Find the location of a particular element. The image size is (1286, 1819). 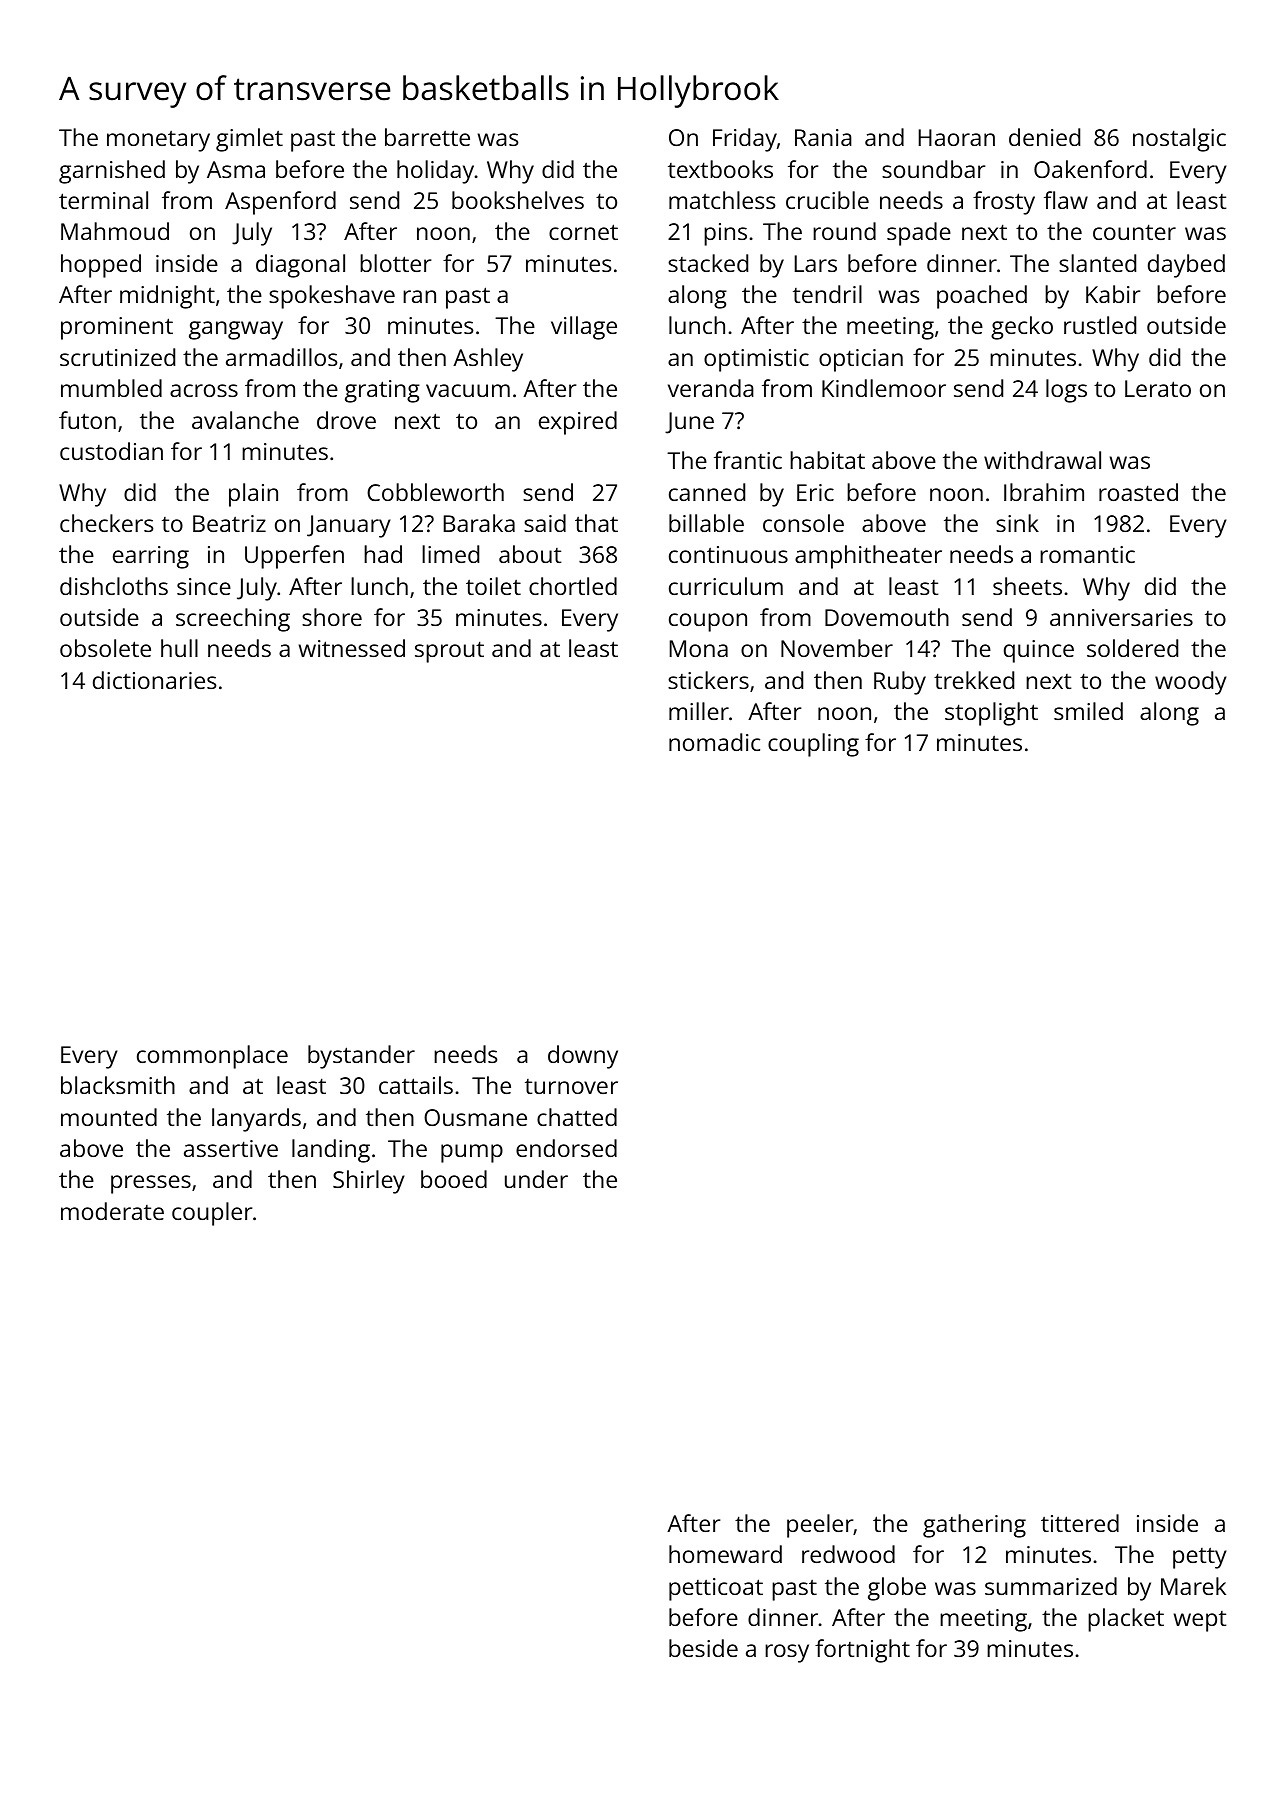

tittered is located at coordinates (1080, 1523).
